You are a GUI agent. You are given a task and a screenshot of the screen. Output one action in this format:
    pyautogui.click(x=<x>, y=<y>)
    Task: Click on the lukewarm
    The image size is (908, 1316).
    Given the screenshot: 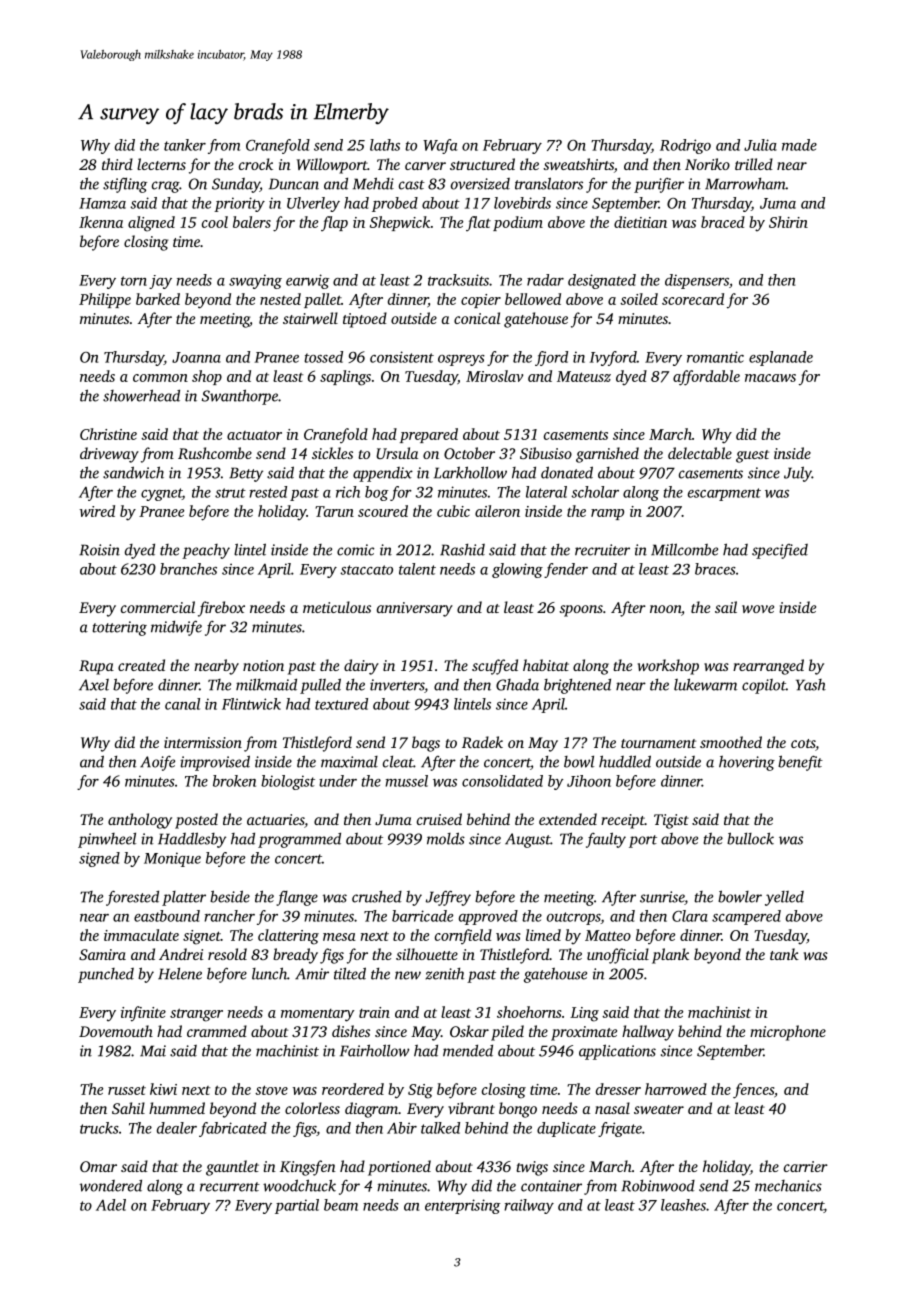 What is the action you would take?
    pyautogui.click(x=705, y=684)
